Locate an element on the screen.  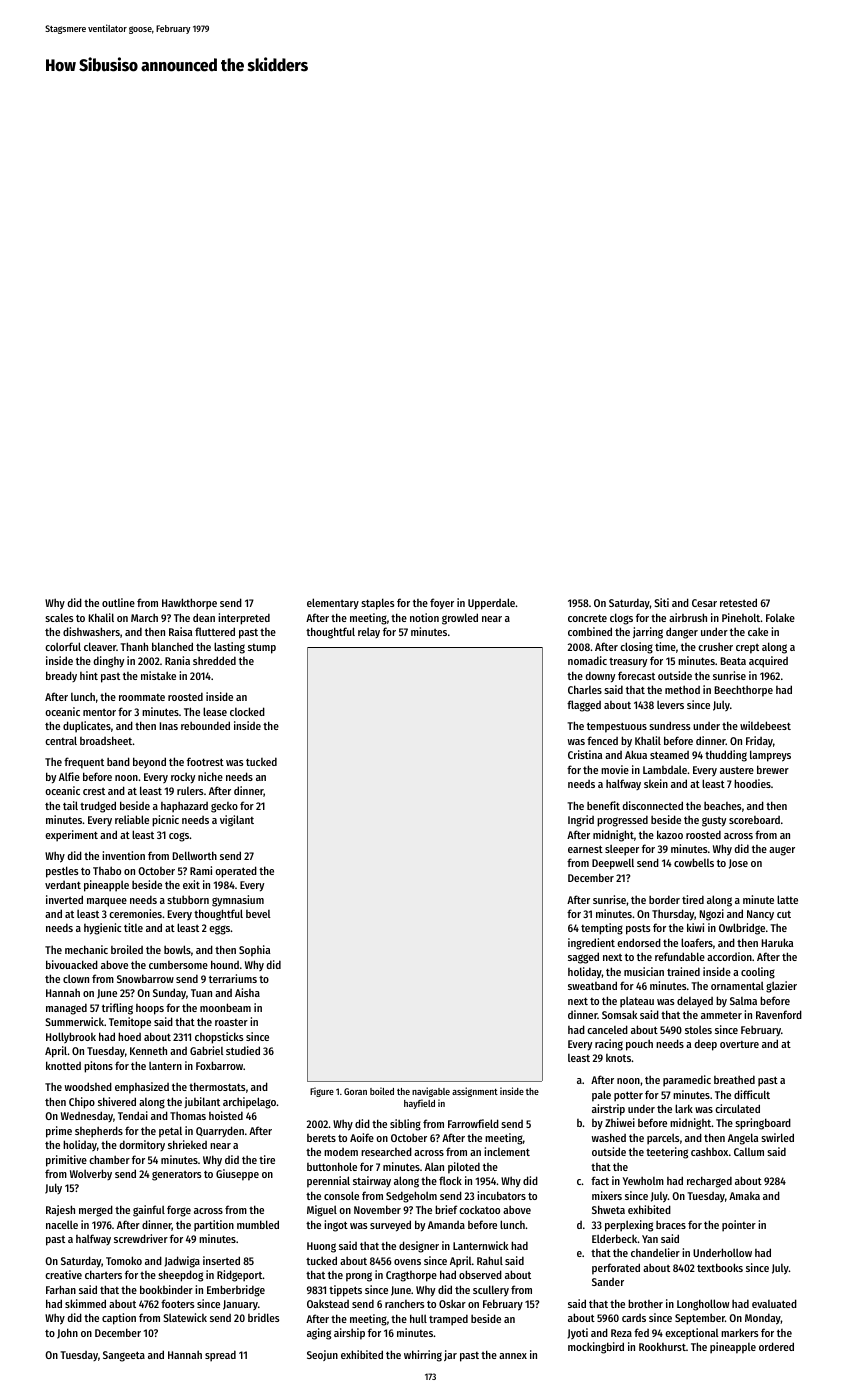
airship is located at coordinates (349, 1334).
